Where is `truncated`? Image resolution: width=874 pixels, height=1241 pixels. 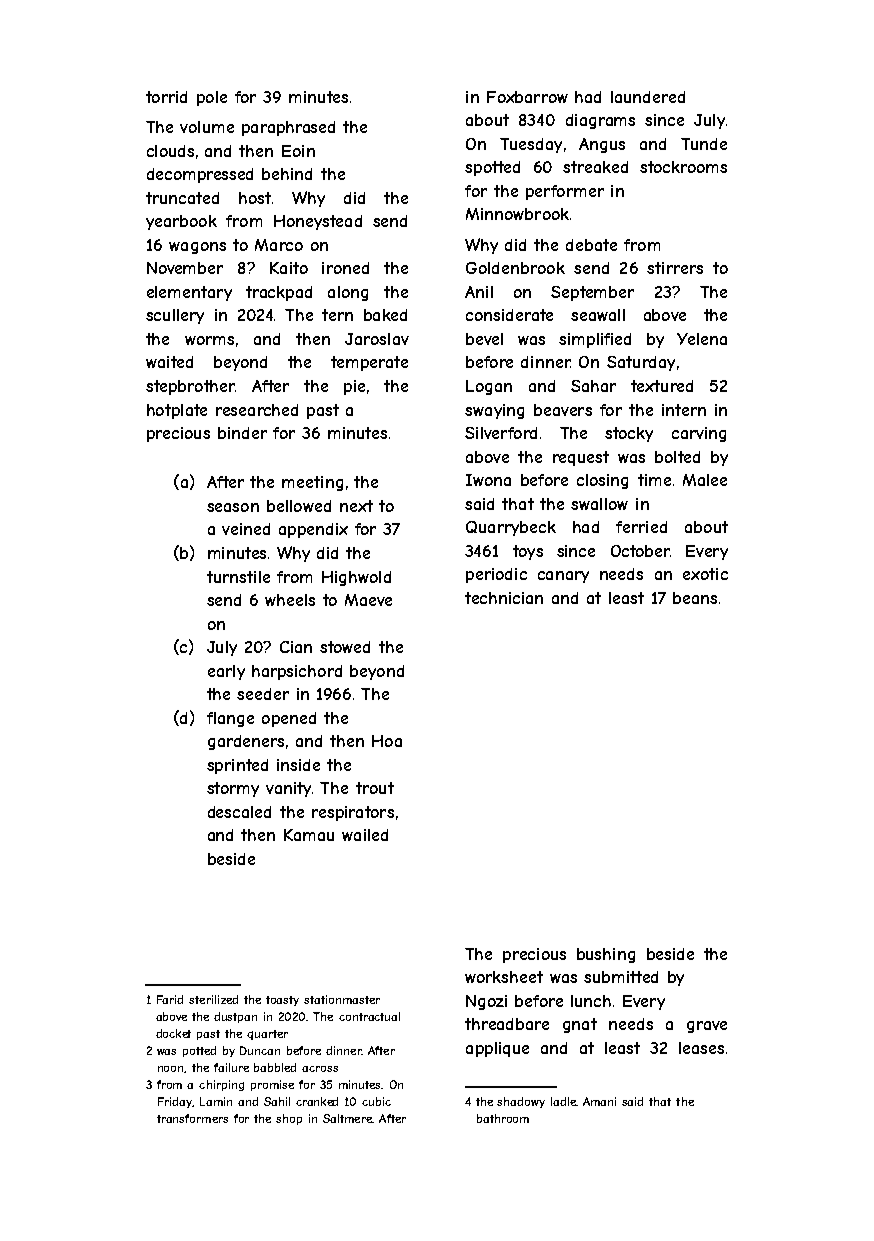 truncated is located at coordinates (182, 198).
